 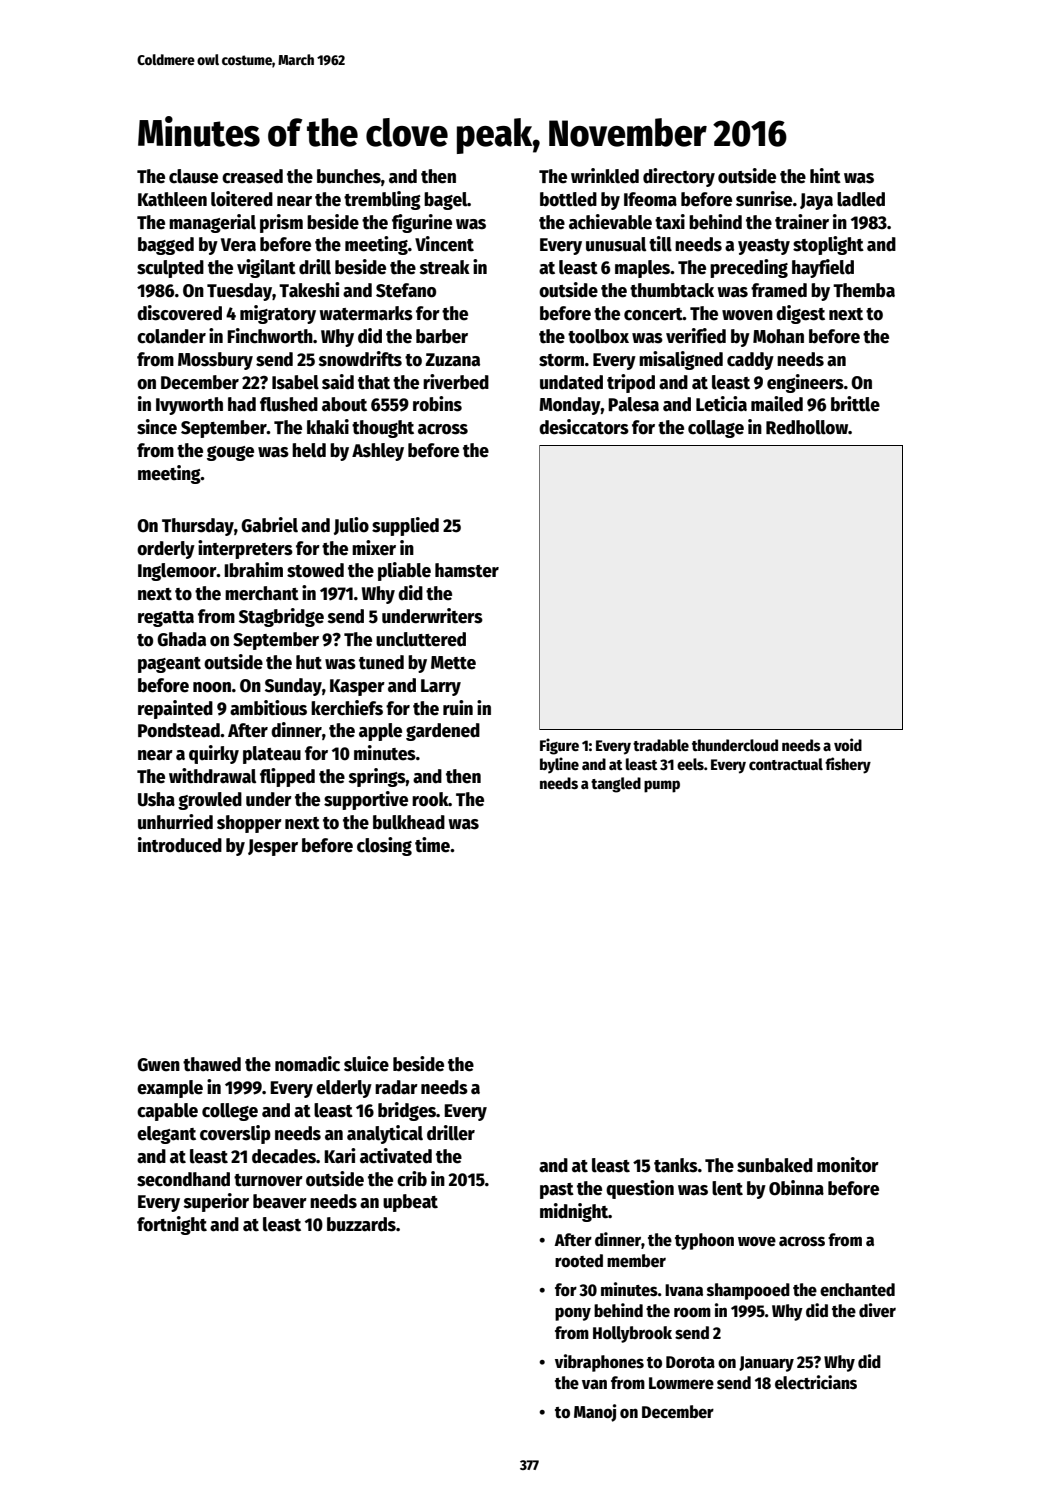 I want to click on hint, so click(x=825, y=176).
